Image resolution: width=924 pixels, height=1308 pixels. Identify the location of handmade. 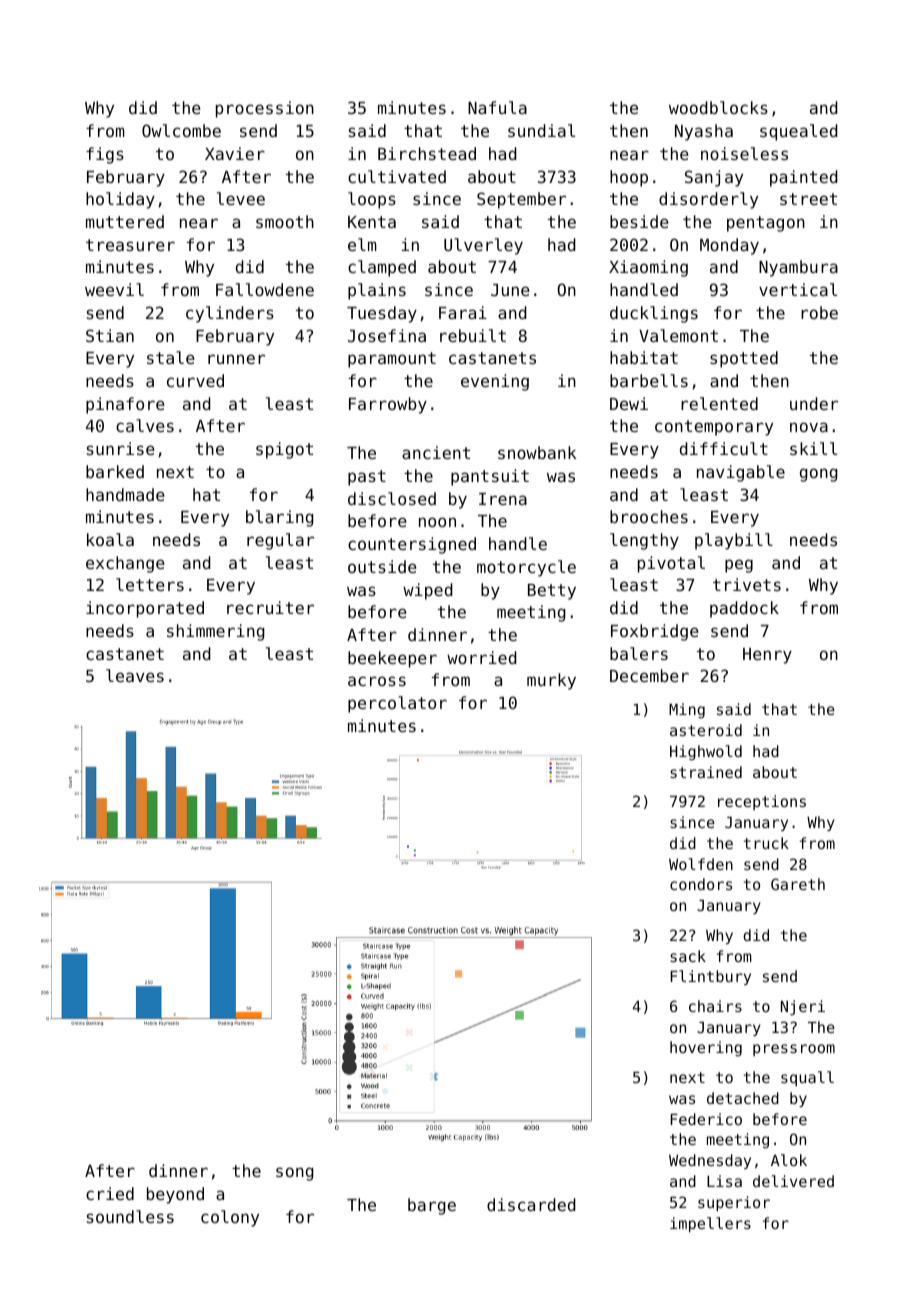
(125, 494).
